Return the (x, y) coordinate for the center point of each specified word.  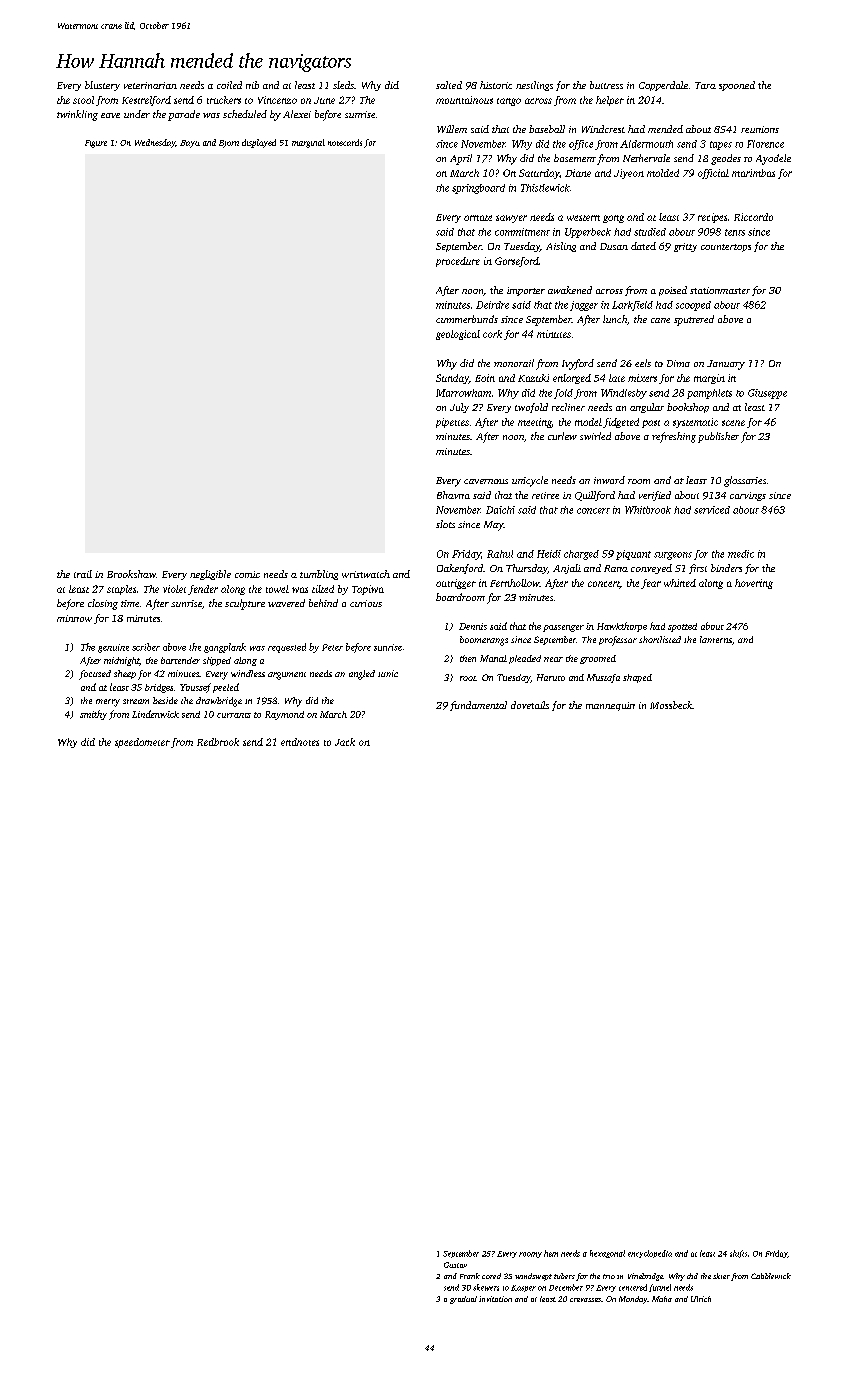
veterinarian (150, 85)
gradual (463, 1300)
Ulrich (701, 1299)
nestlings (534, 86)
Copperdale (663, 86)
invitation (495, 1299)
